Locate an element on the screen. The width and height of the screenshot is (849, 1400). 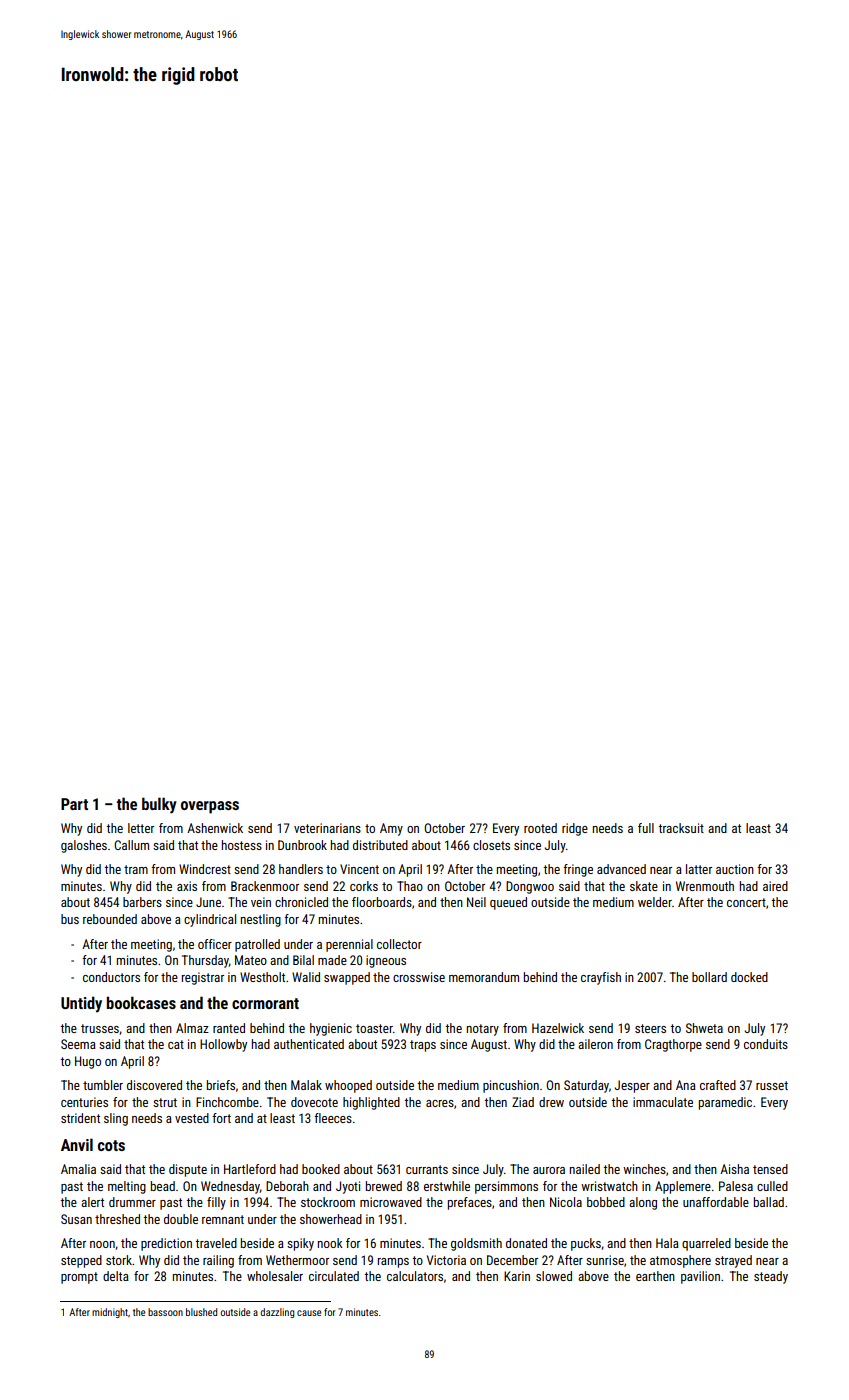
overpass is located at coordinates (210, 807).
